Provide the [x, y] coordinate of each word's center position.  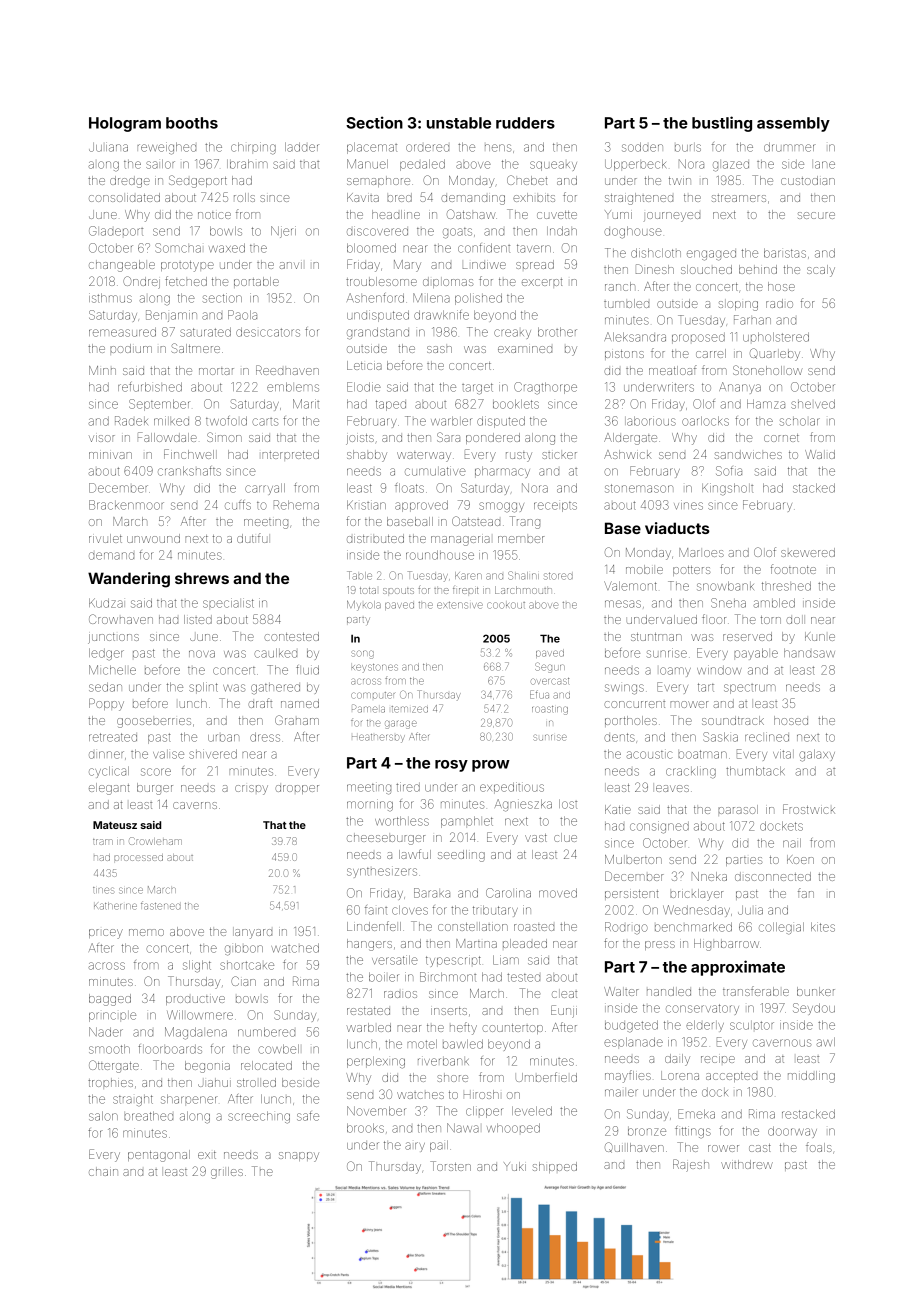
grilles [227, 1173]
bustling [722, 124]
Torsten [450, 1166]
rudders [525, 123]
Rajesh [691, 1165]
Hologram [125, 124]
